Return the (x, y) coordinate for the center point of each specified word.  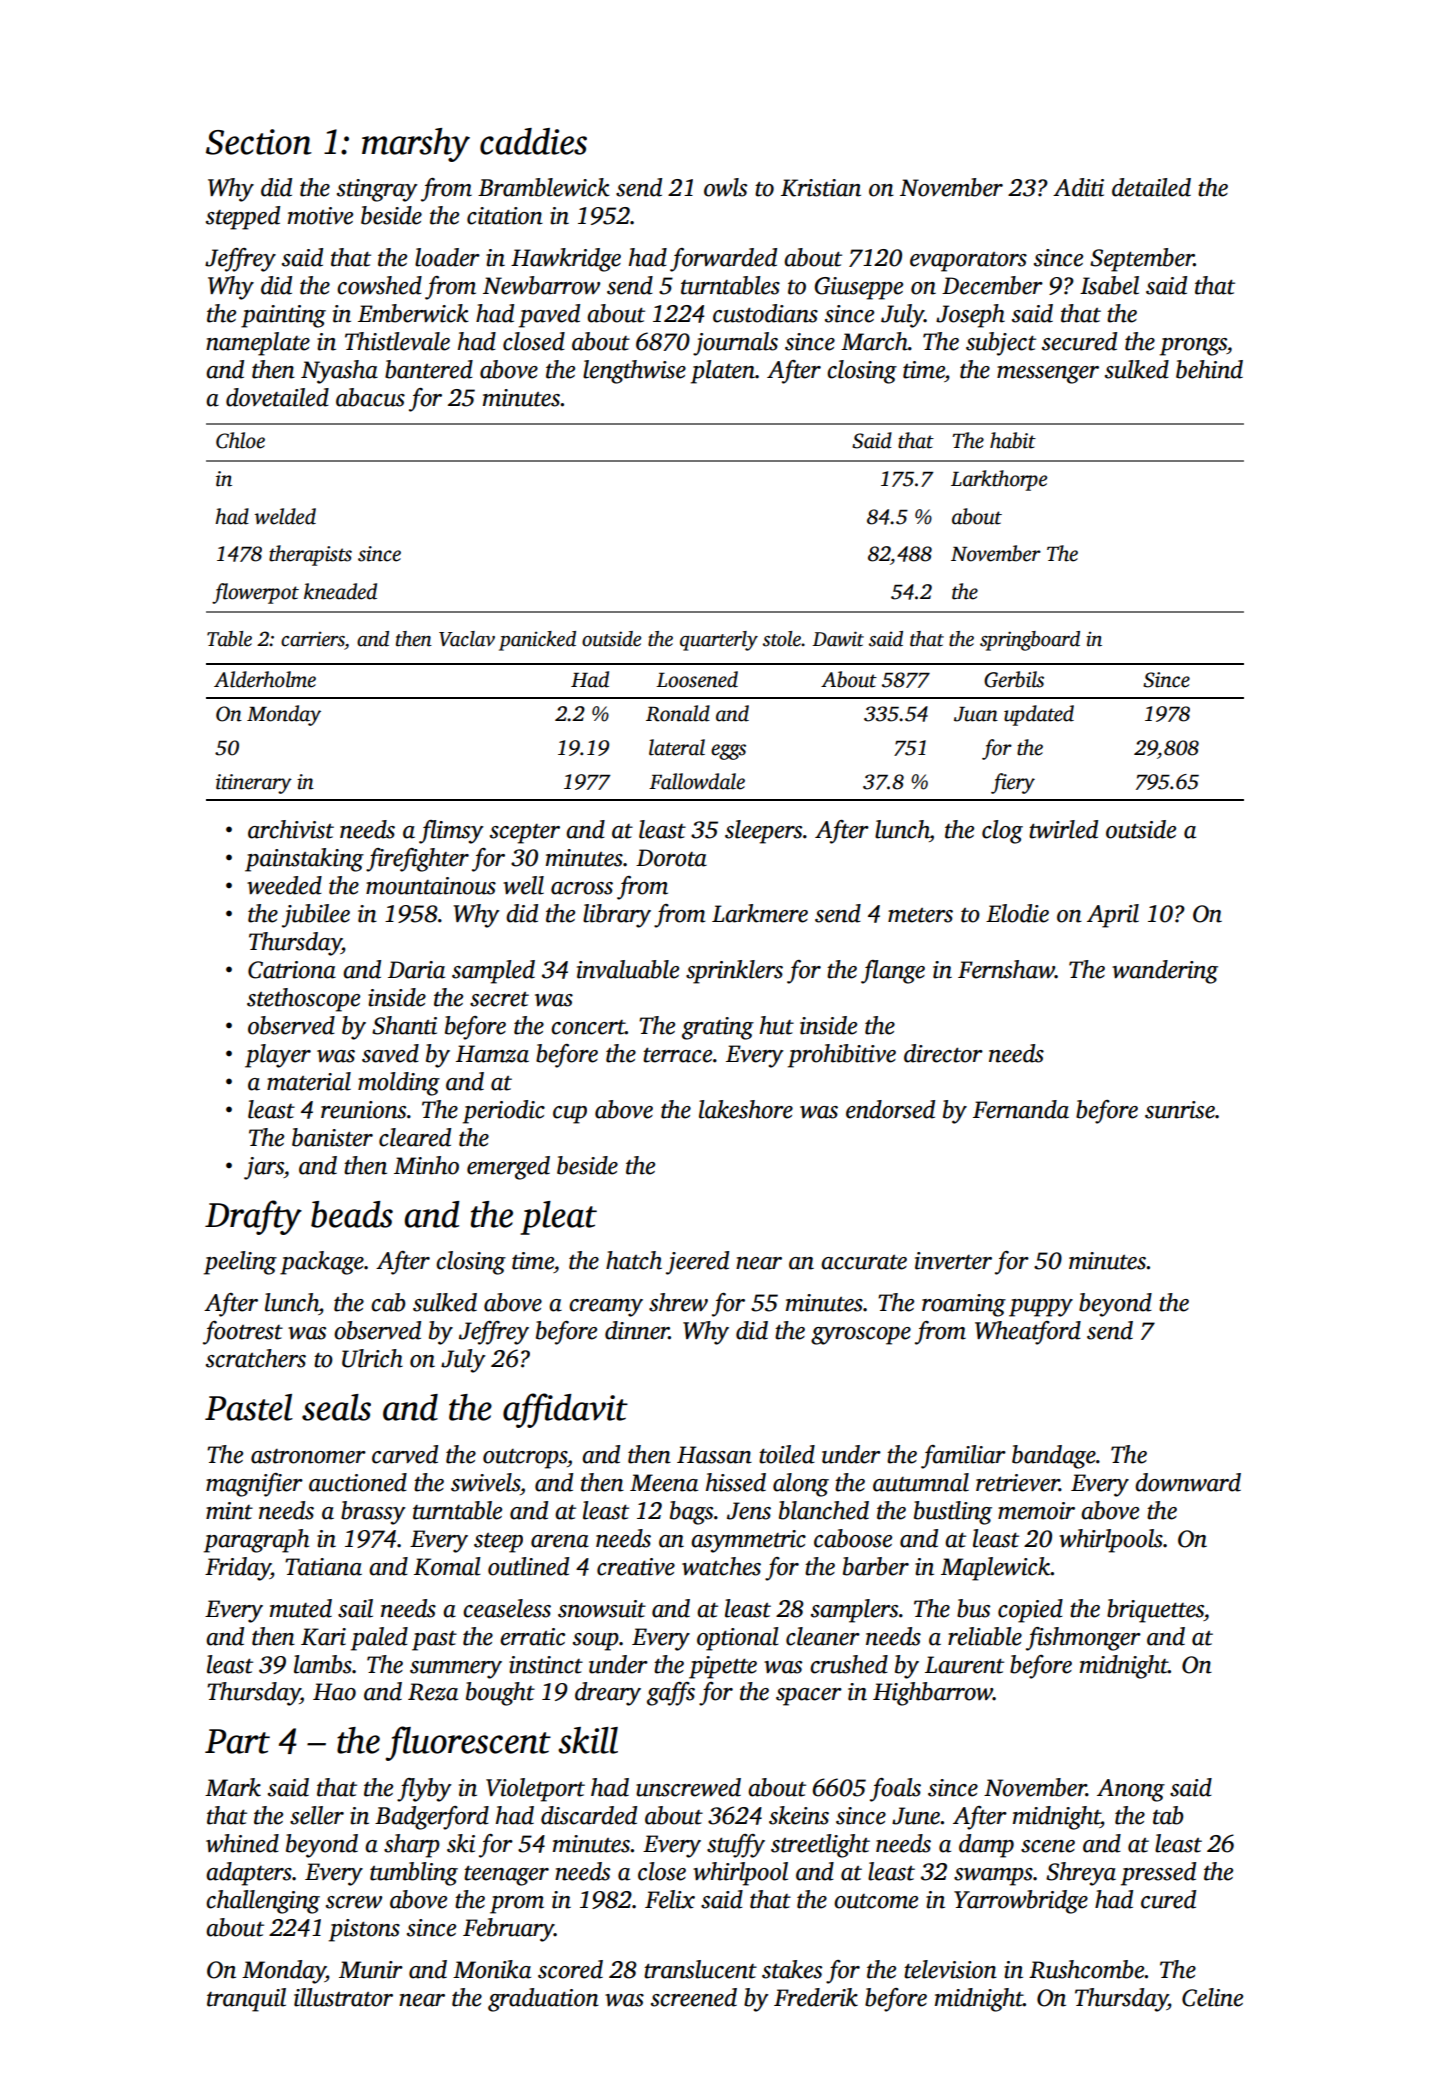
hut (777, 1025)
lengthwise (634, 372)
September (1142, 260)
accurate (864, 1262)
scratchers (256, 1358)
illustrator (343, 1997)
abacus (370, 397)
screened (694, 1997)
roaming (964, 1305)
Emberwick (413, 313)
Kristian (821, 188)
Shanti (404, 1025)
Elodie (1017, 913)
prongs (1193, 347)
